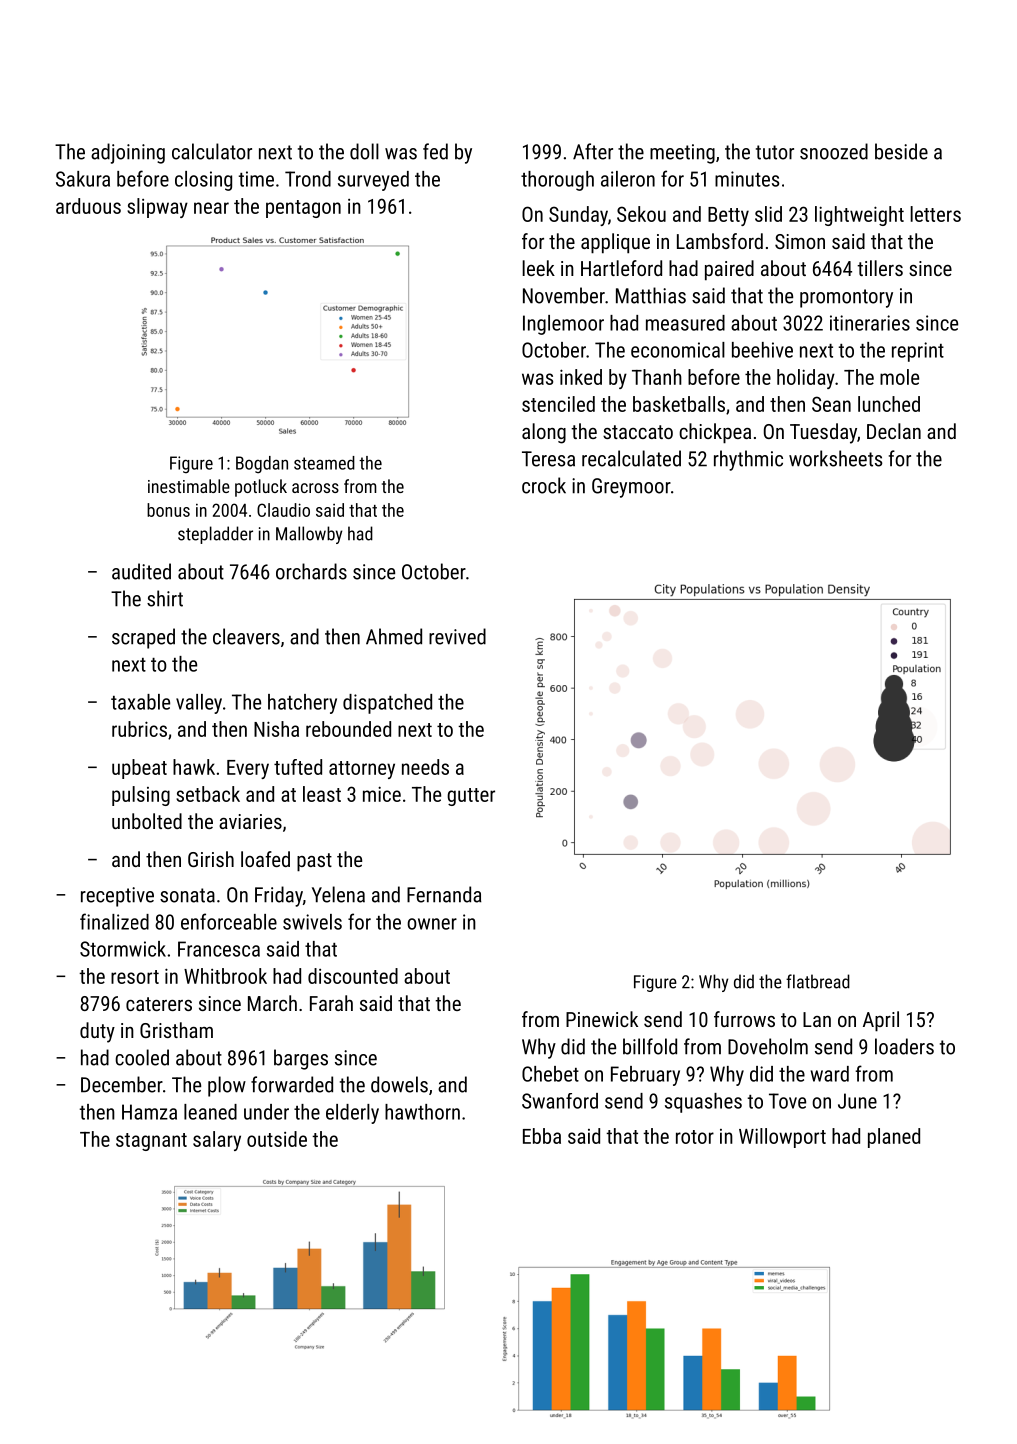  What do you see at coordinates (457, 636) in the screenshot?
I see `revived` at bounding box center [457, 636].
